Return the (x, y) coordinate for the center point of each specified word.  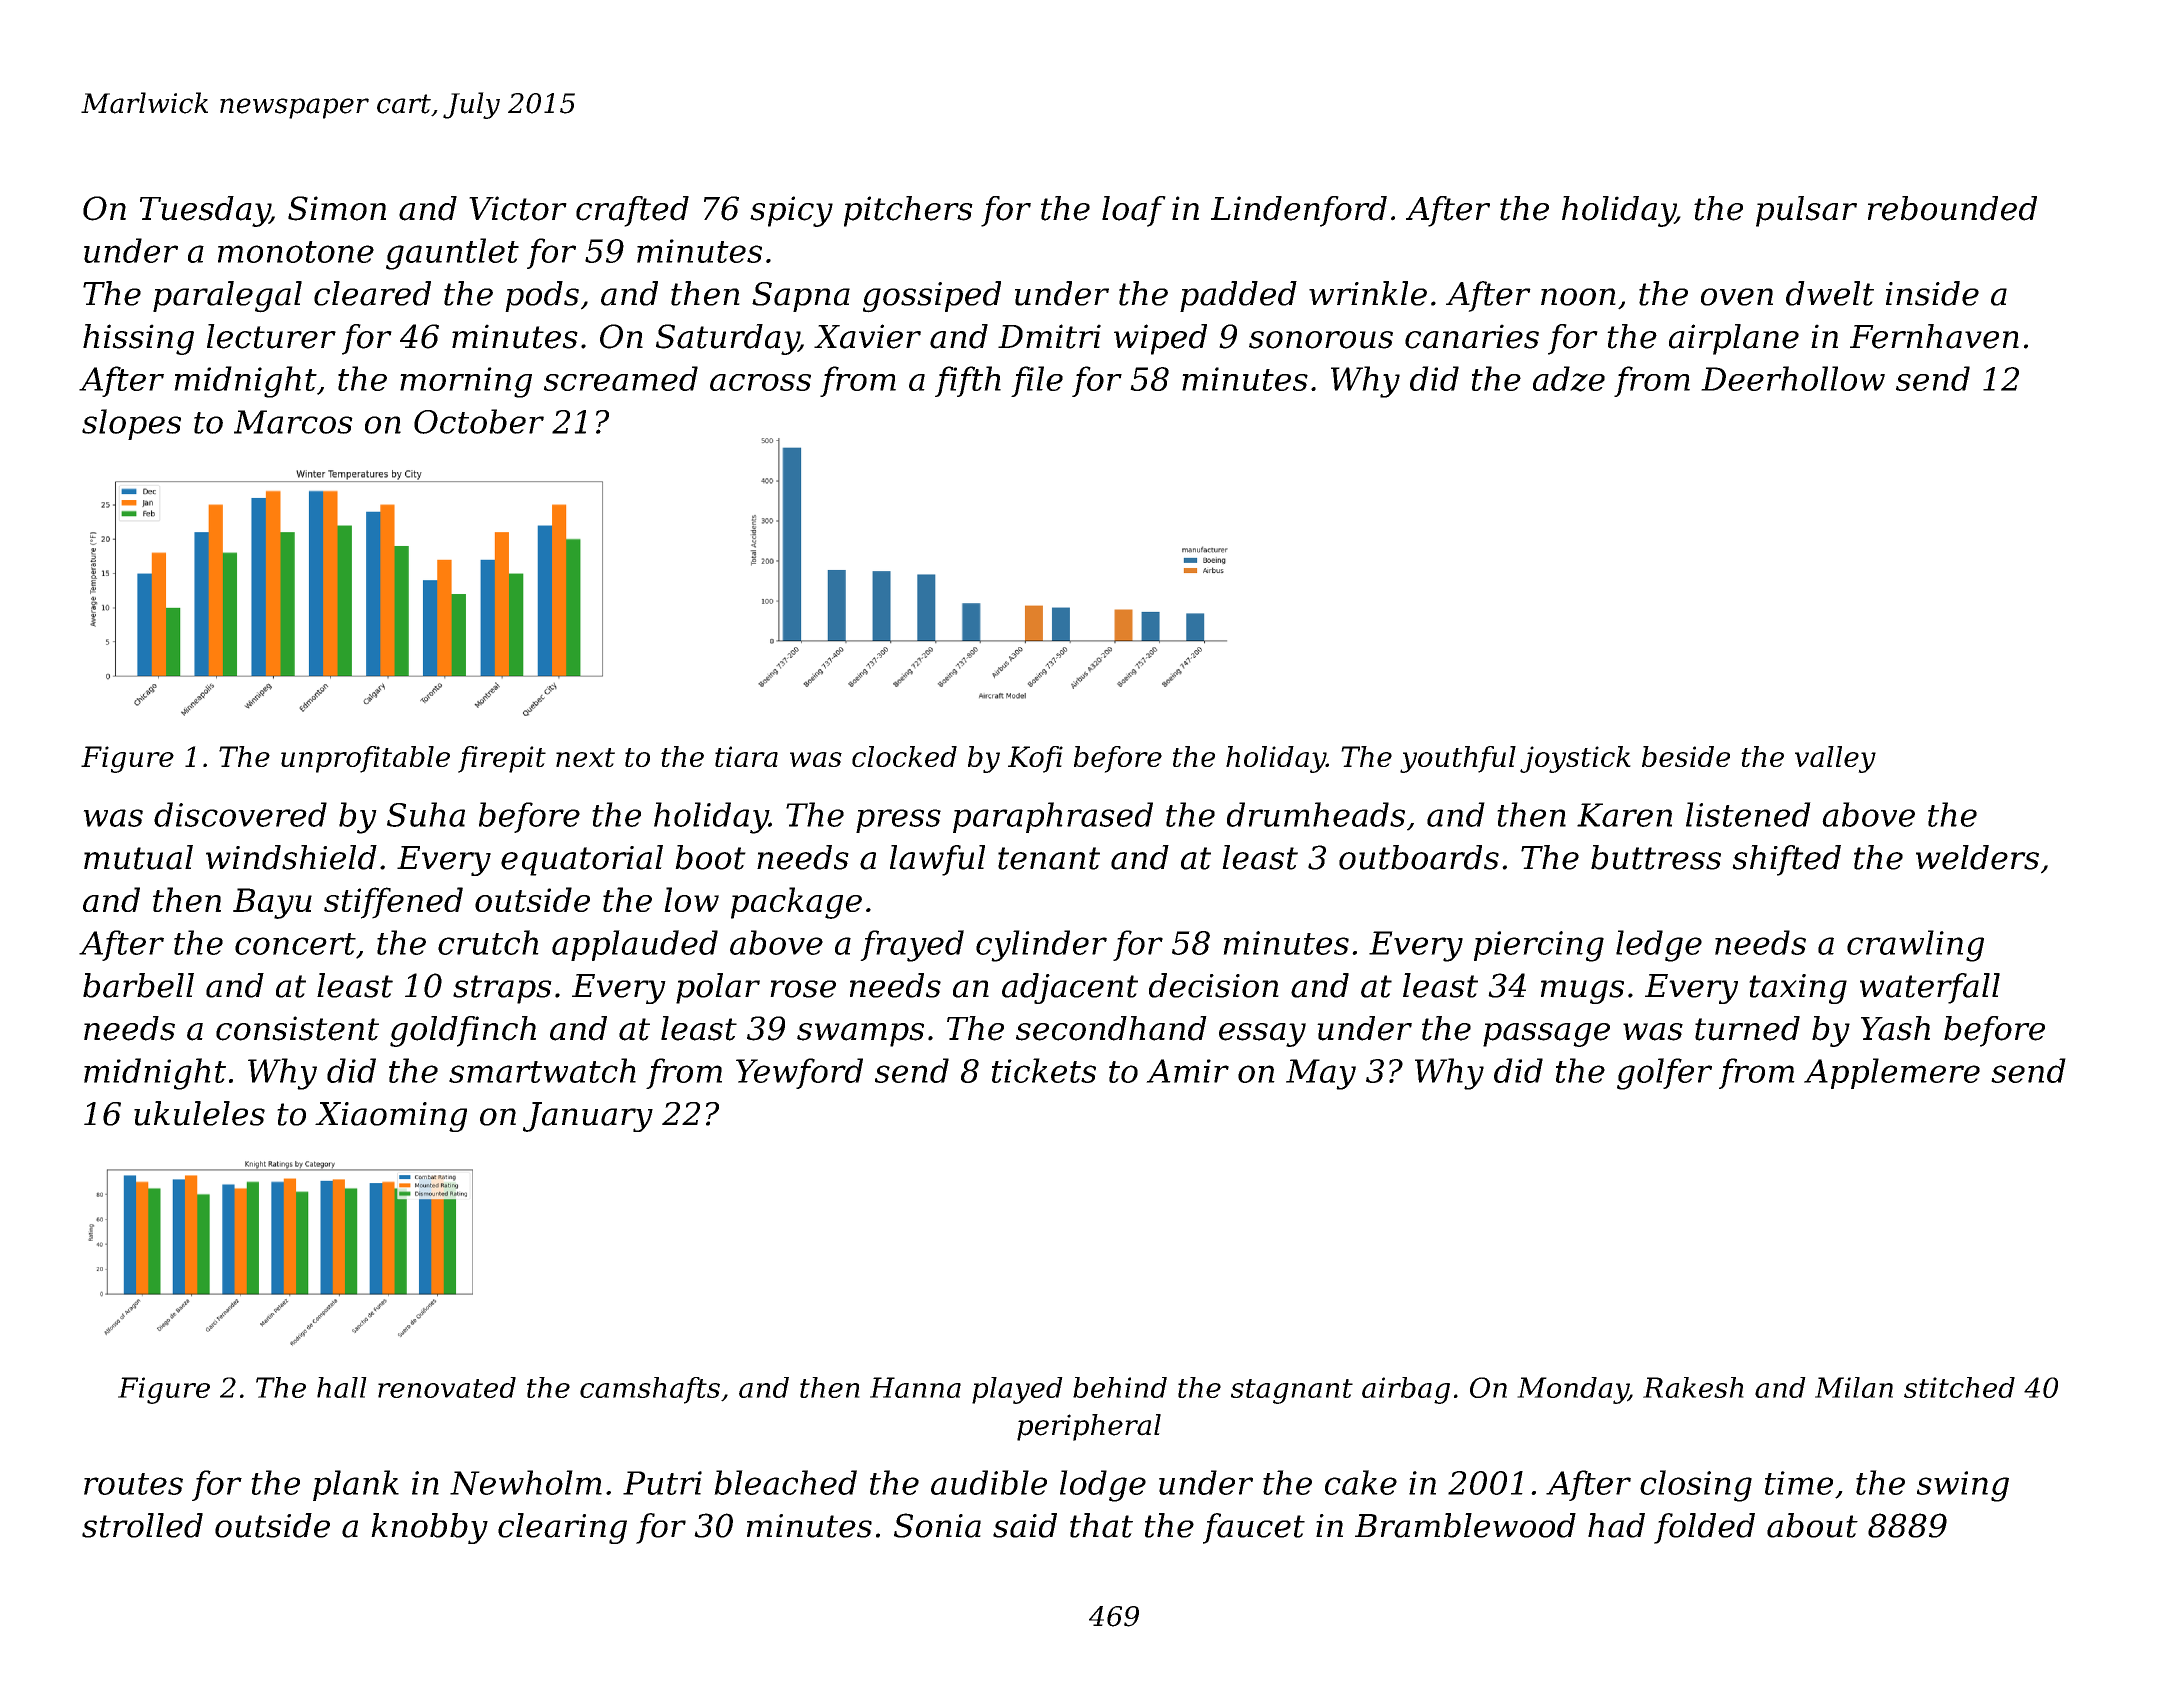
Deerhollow (1793, 378)
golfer (1664, 1074)
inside (1932, 293)
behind (1120, 1387)
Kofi (1035, 759)
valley (1835, 759)
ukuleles (199, 1113)
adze (1569, 379)
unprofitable (365, 759)
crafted (632, 211)
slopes (131, 424)
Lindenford (1299, 211)
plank (356, 1485)
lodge (1103, 1486)
